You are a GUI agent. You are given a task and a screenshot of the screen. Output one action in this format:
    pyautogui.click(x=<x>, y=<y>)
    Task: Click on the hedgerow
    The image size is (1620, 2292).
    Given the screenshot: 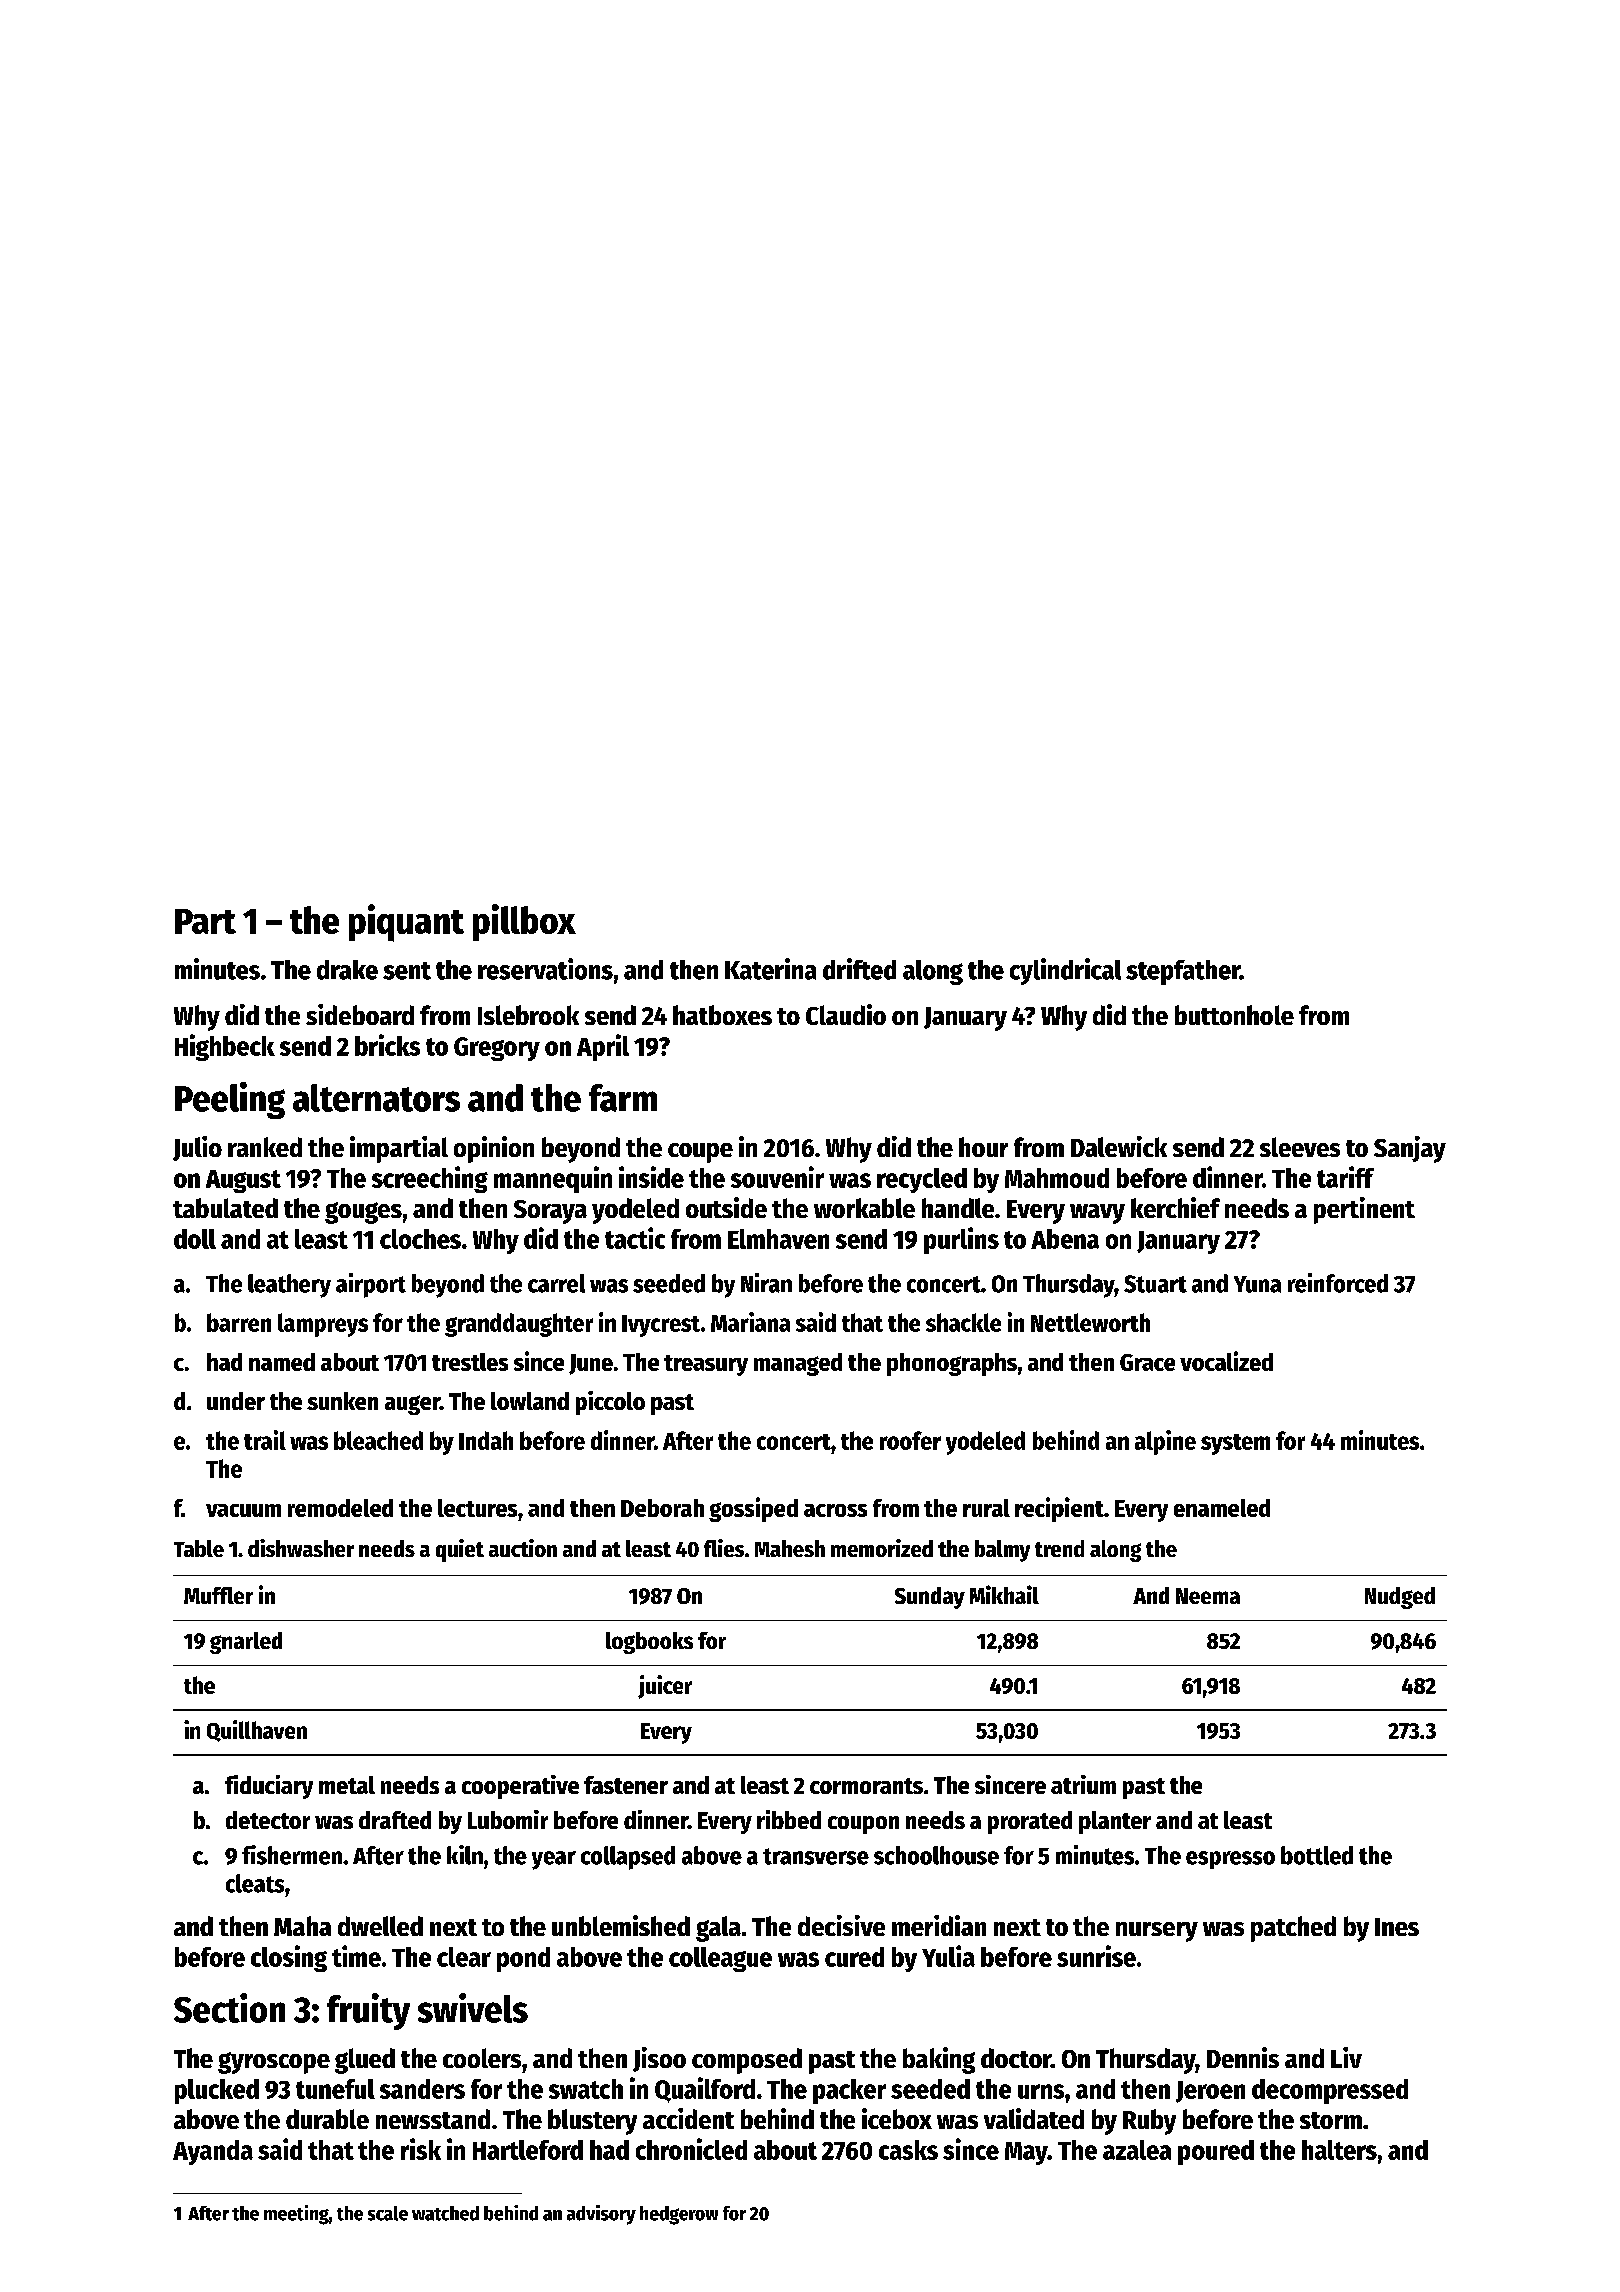 What is the action you would take?
    pyautogui.click(x=679, y=2215)
